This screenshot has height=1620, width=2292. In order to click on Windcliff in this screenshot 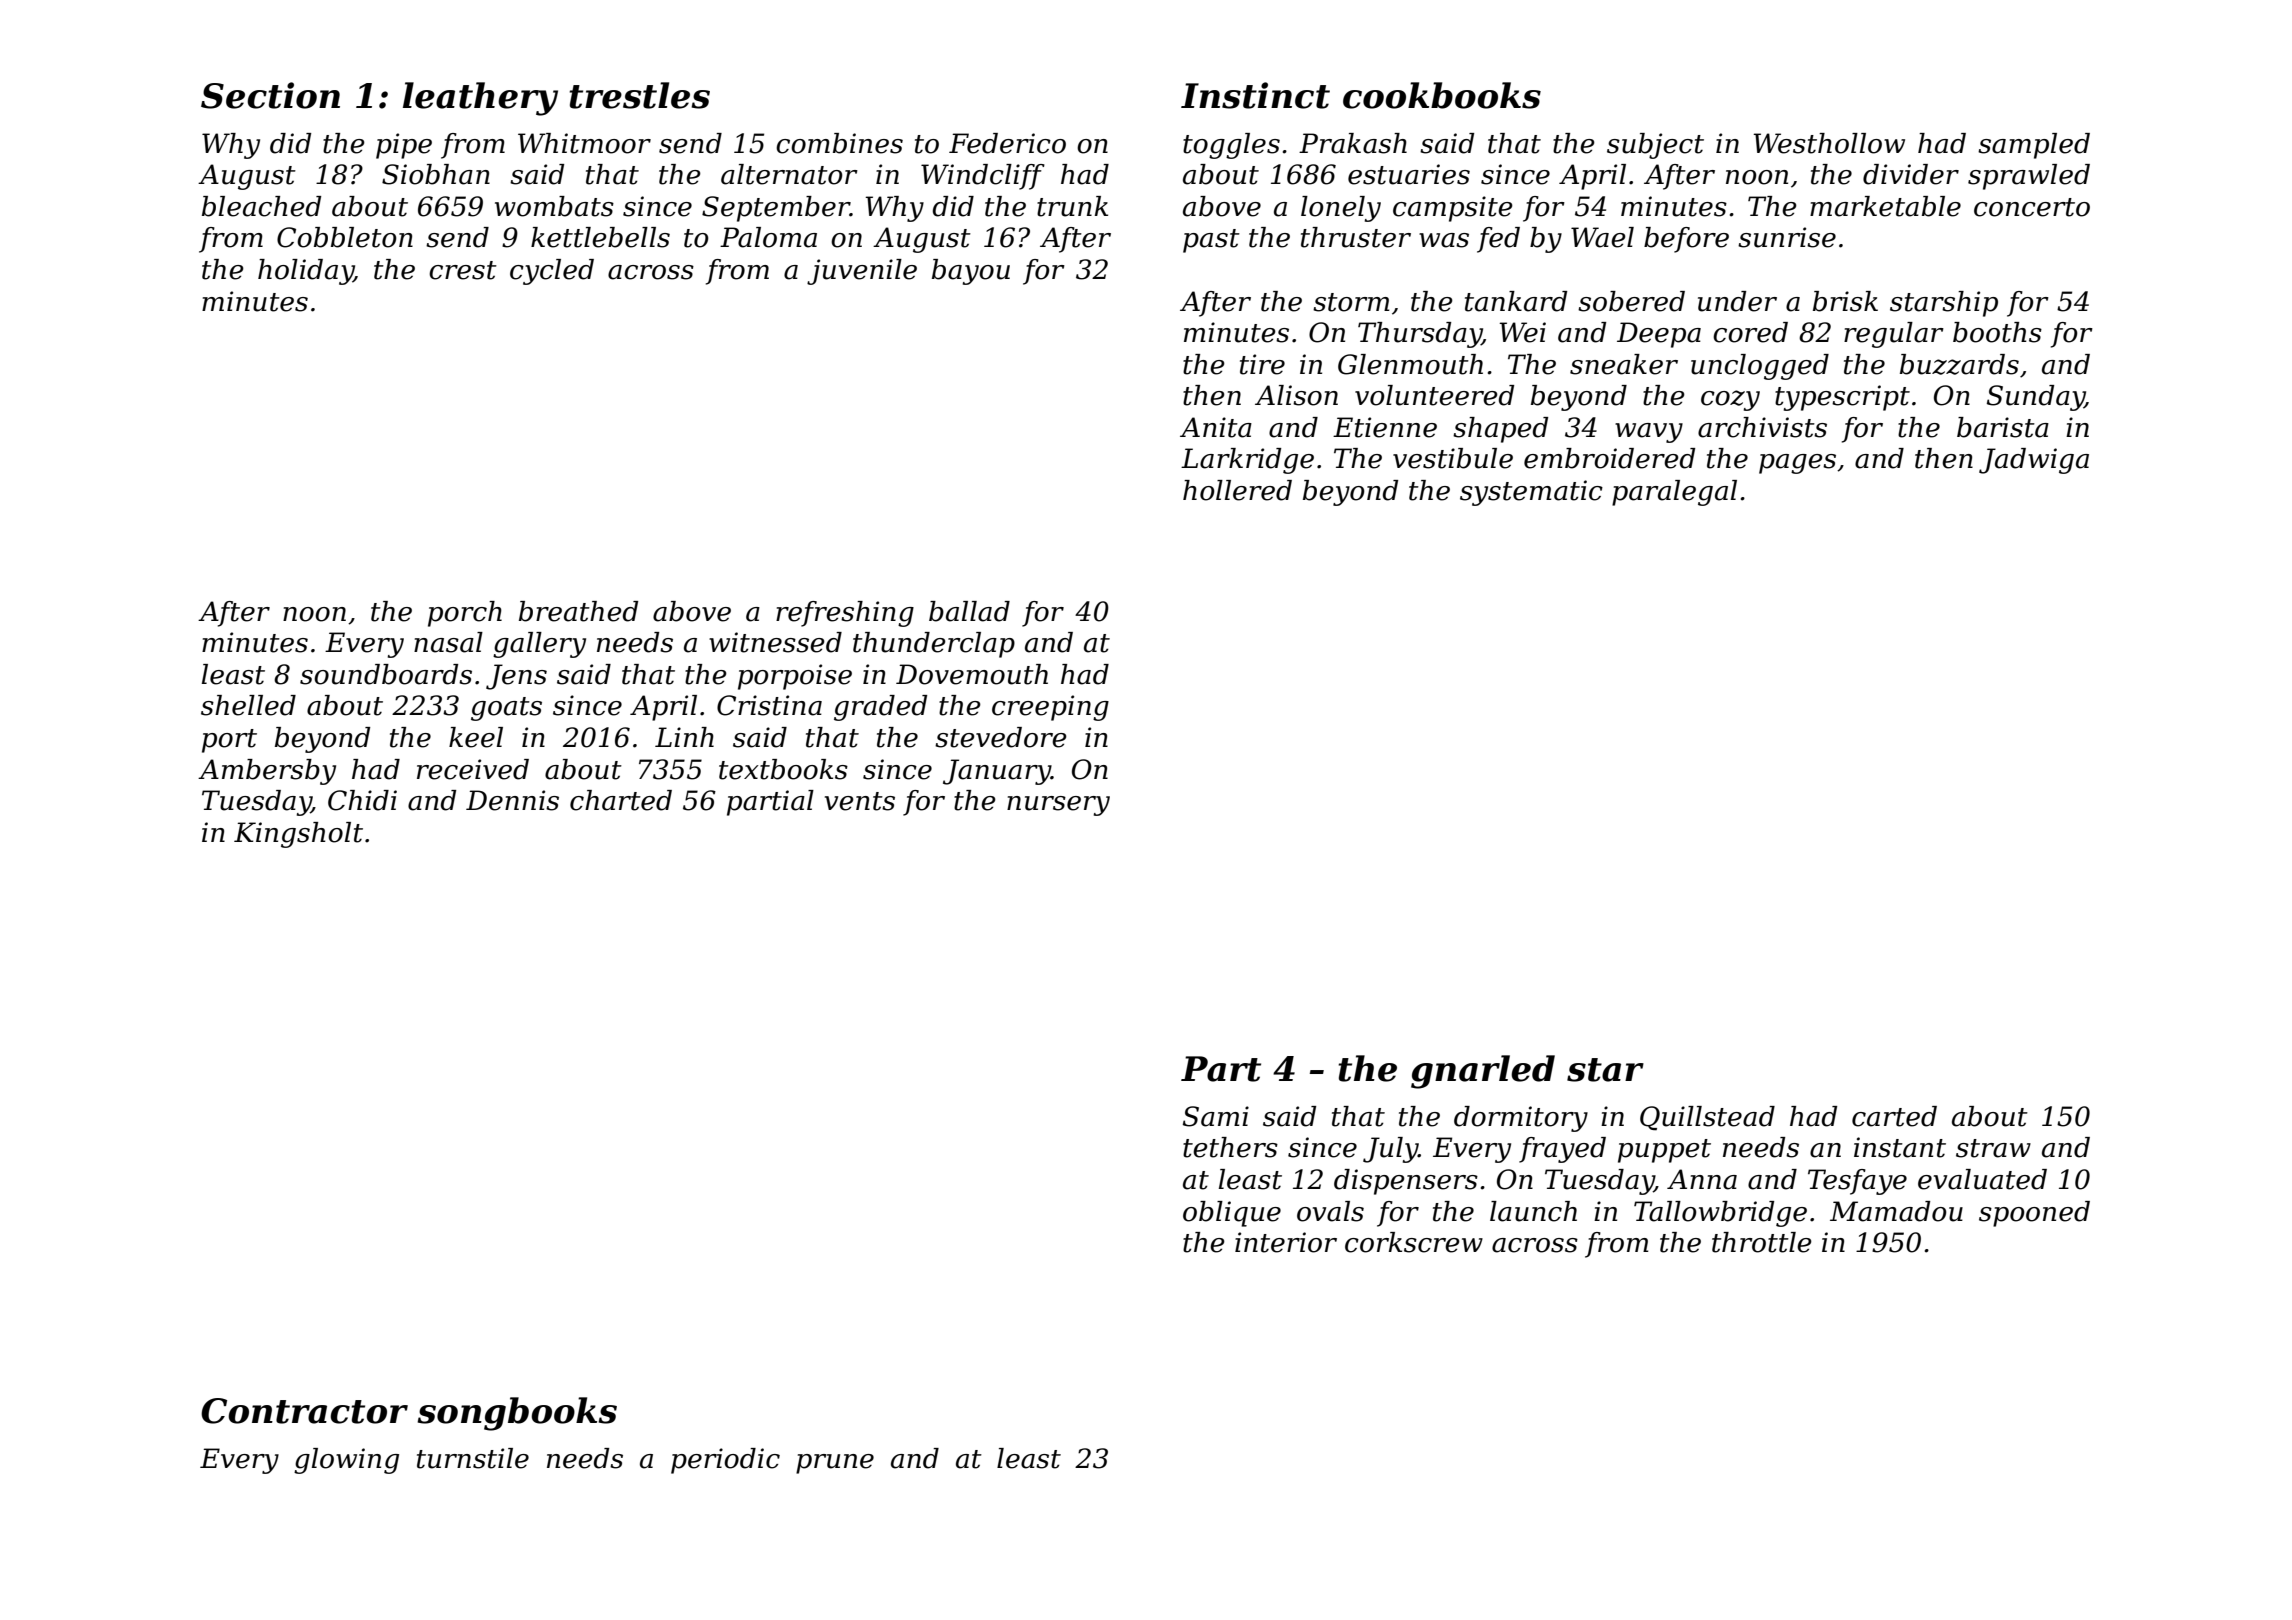, I will do `click(983, 177)`.
